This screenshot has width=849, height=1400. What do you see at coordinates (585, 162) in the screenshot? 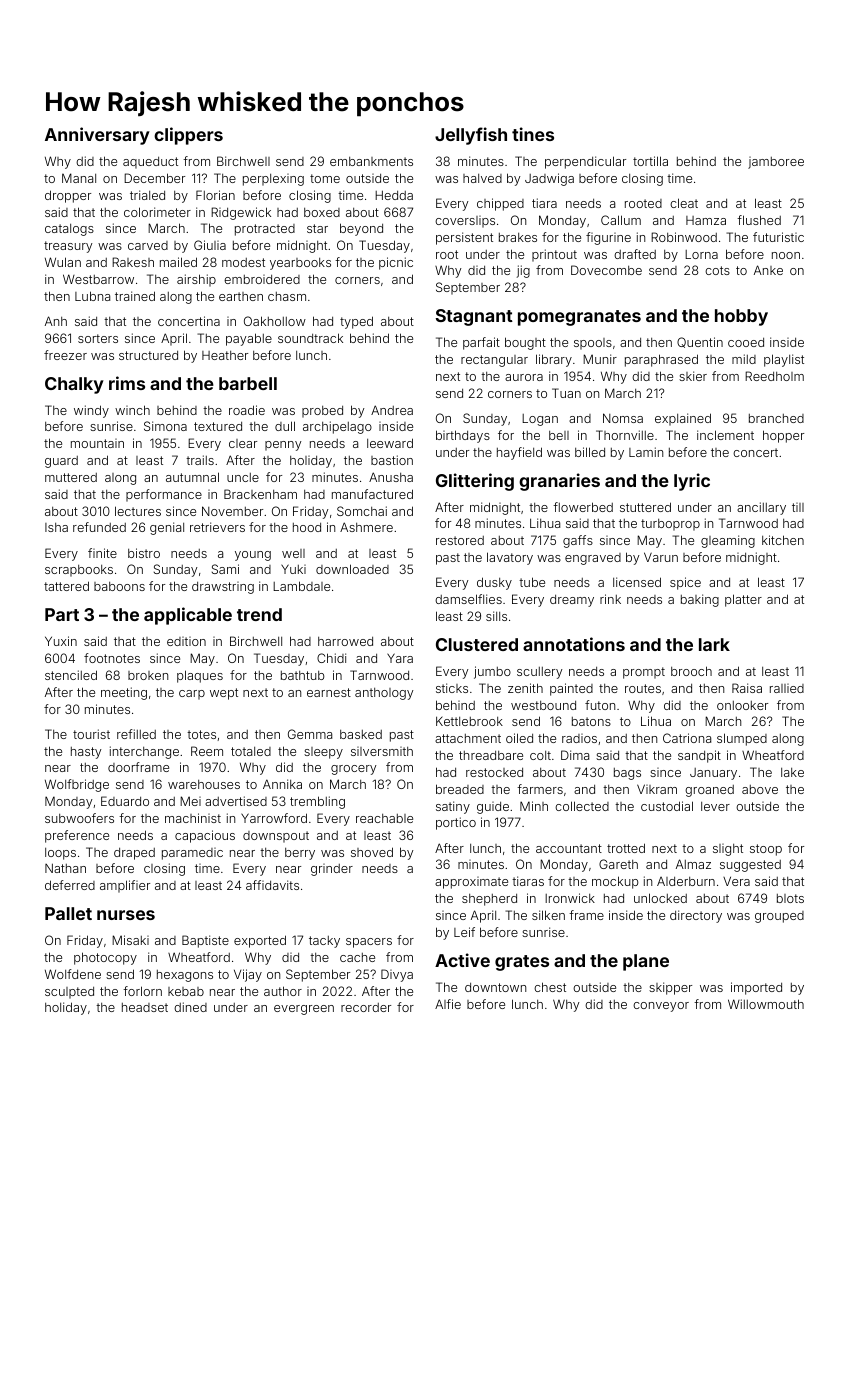
I see `perpendicular` at bounding box center [585, 162].
